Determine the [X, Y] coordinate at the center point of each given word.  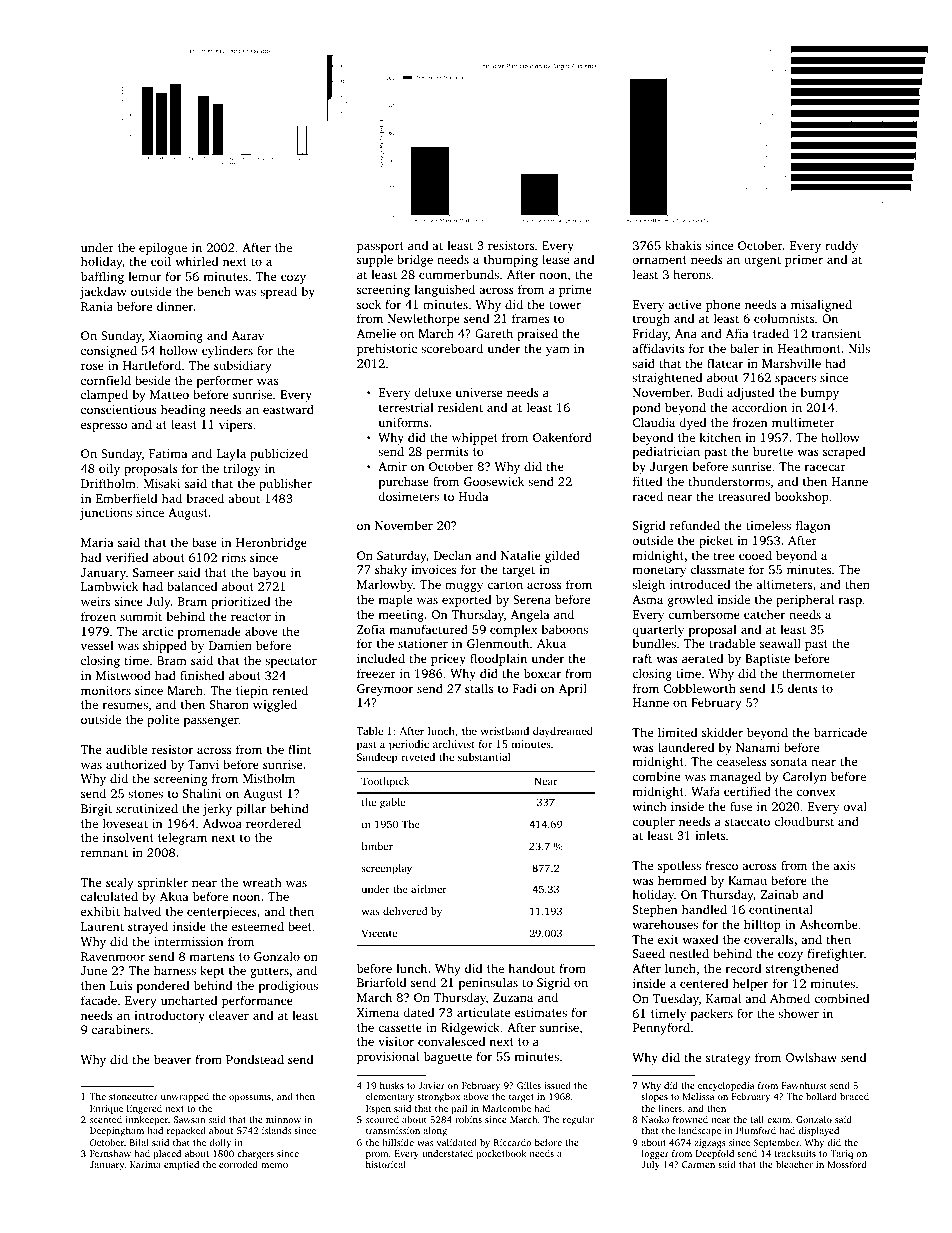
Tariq [841, 1154]
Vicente [379, 933]
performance [257, 1001]
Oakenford [562, 437]
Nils [859, 348]
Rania [97, 306]
